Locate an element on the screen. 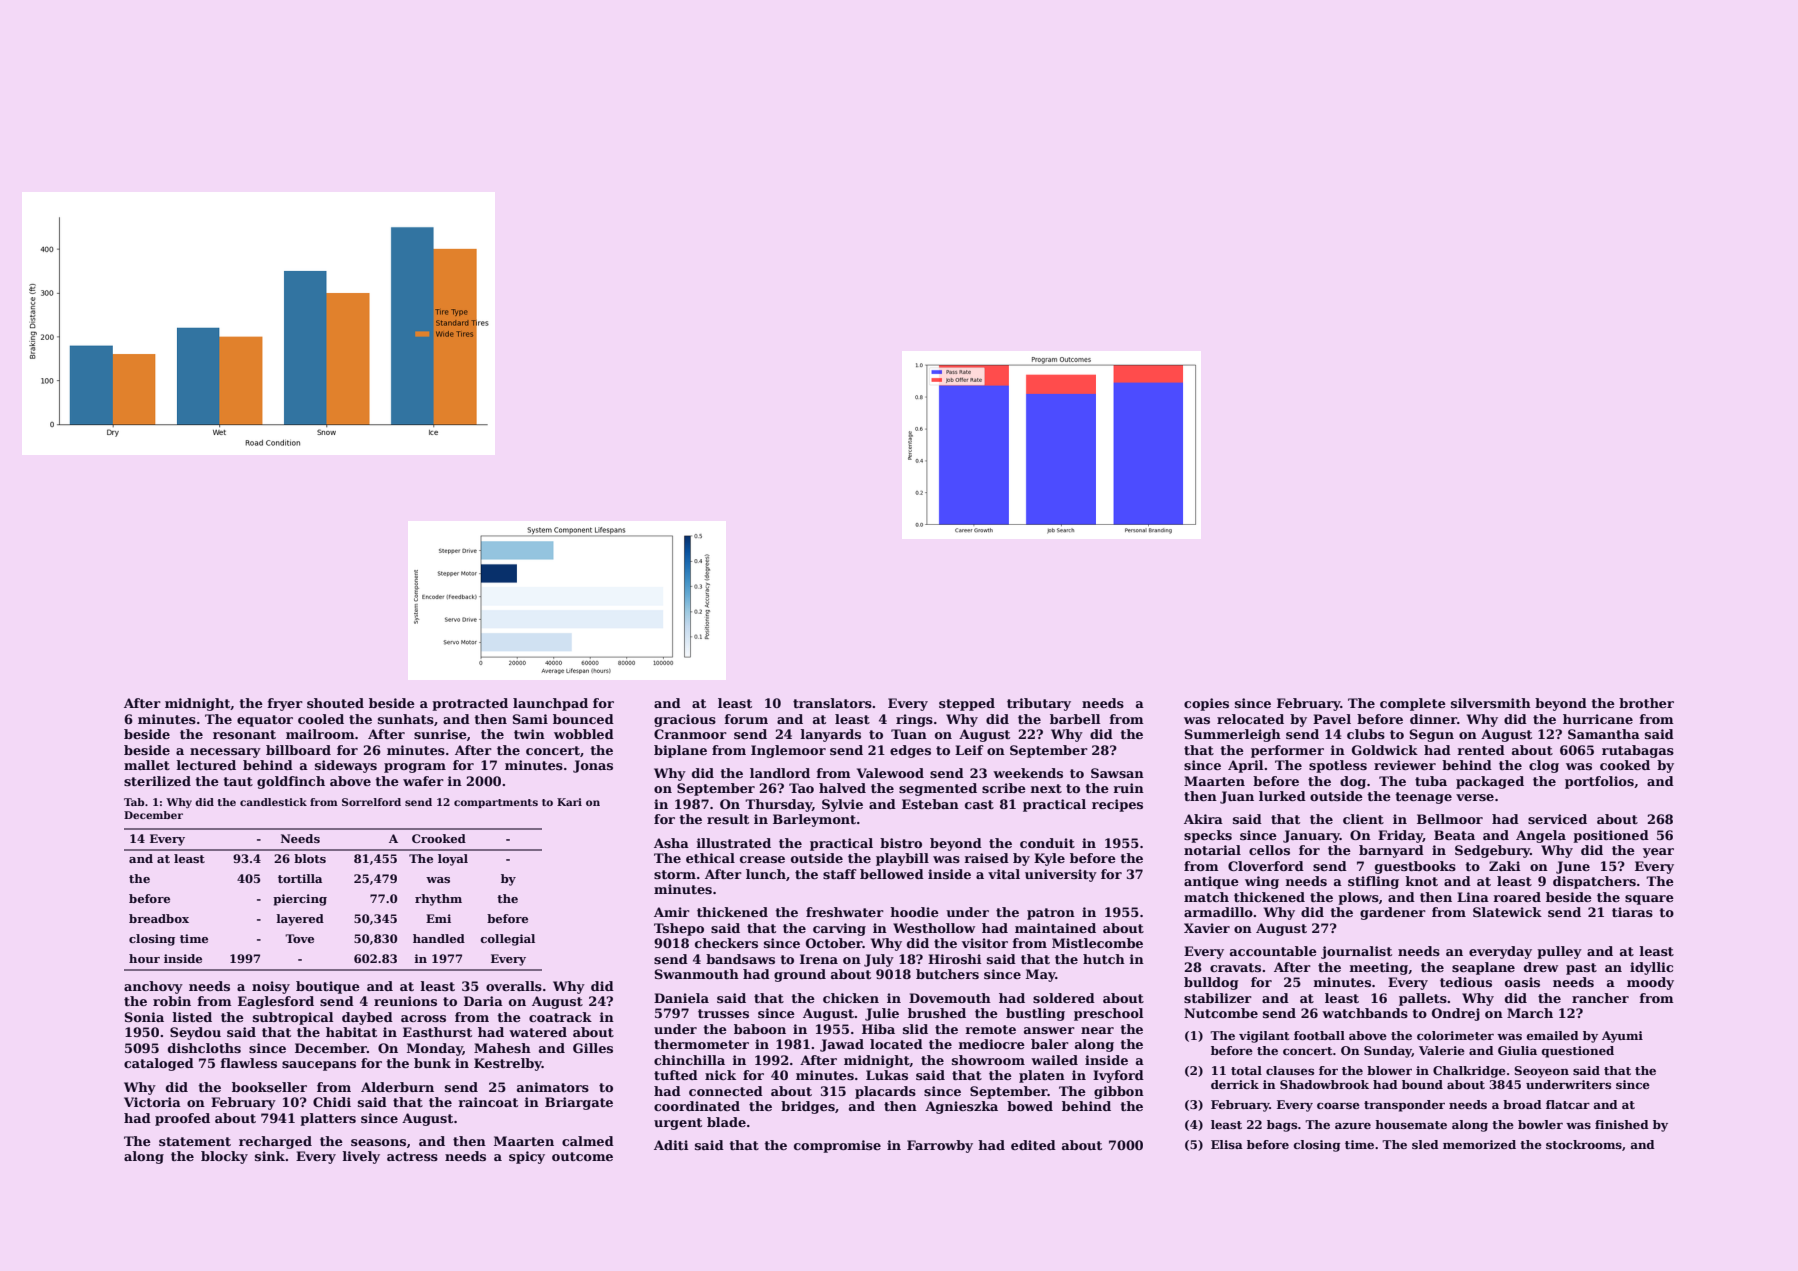 This screenshot has height=1271, width=1798. Samantha is located at coordinates (1604, 734).
